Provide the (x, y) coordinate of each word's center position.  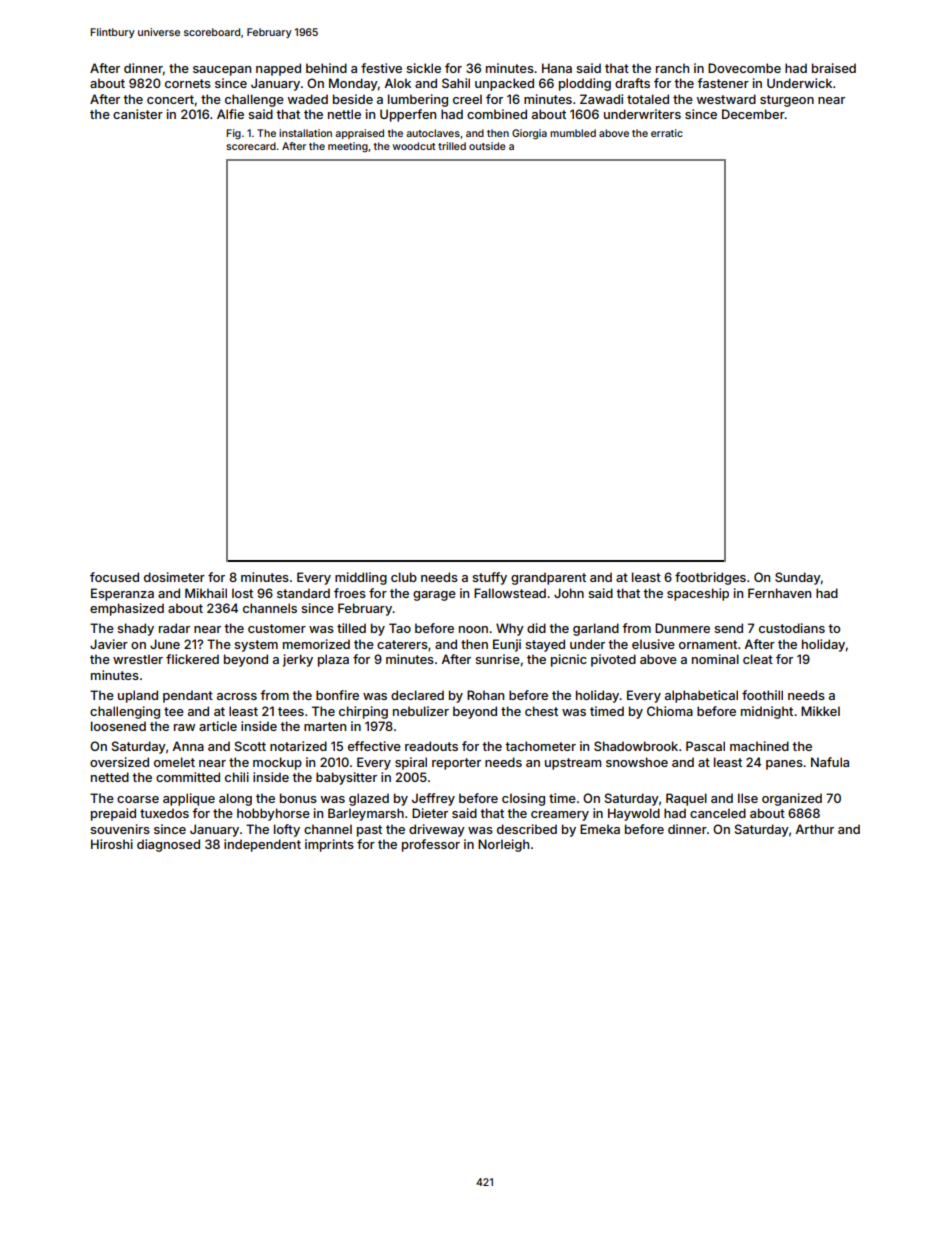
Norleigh (503, 845)
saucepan (222, 71)
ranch (672, 68)
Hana (557, 68)
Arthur (814, 829)
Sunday (798, 578)
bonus (298, 798)
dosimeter (174, 577)
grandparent (548, 578)
